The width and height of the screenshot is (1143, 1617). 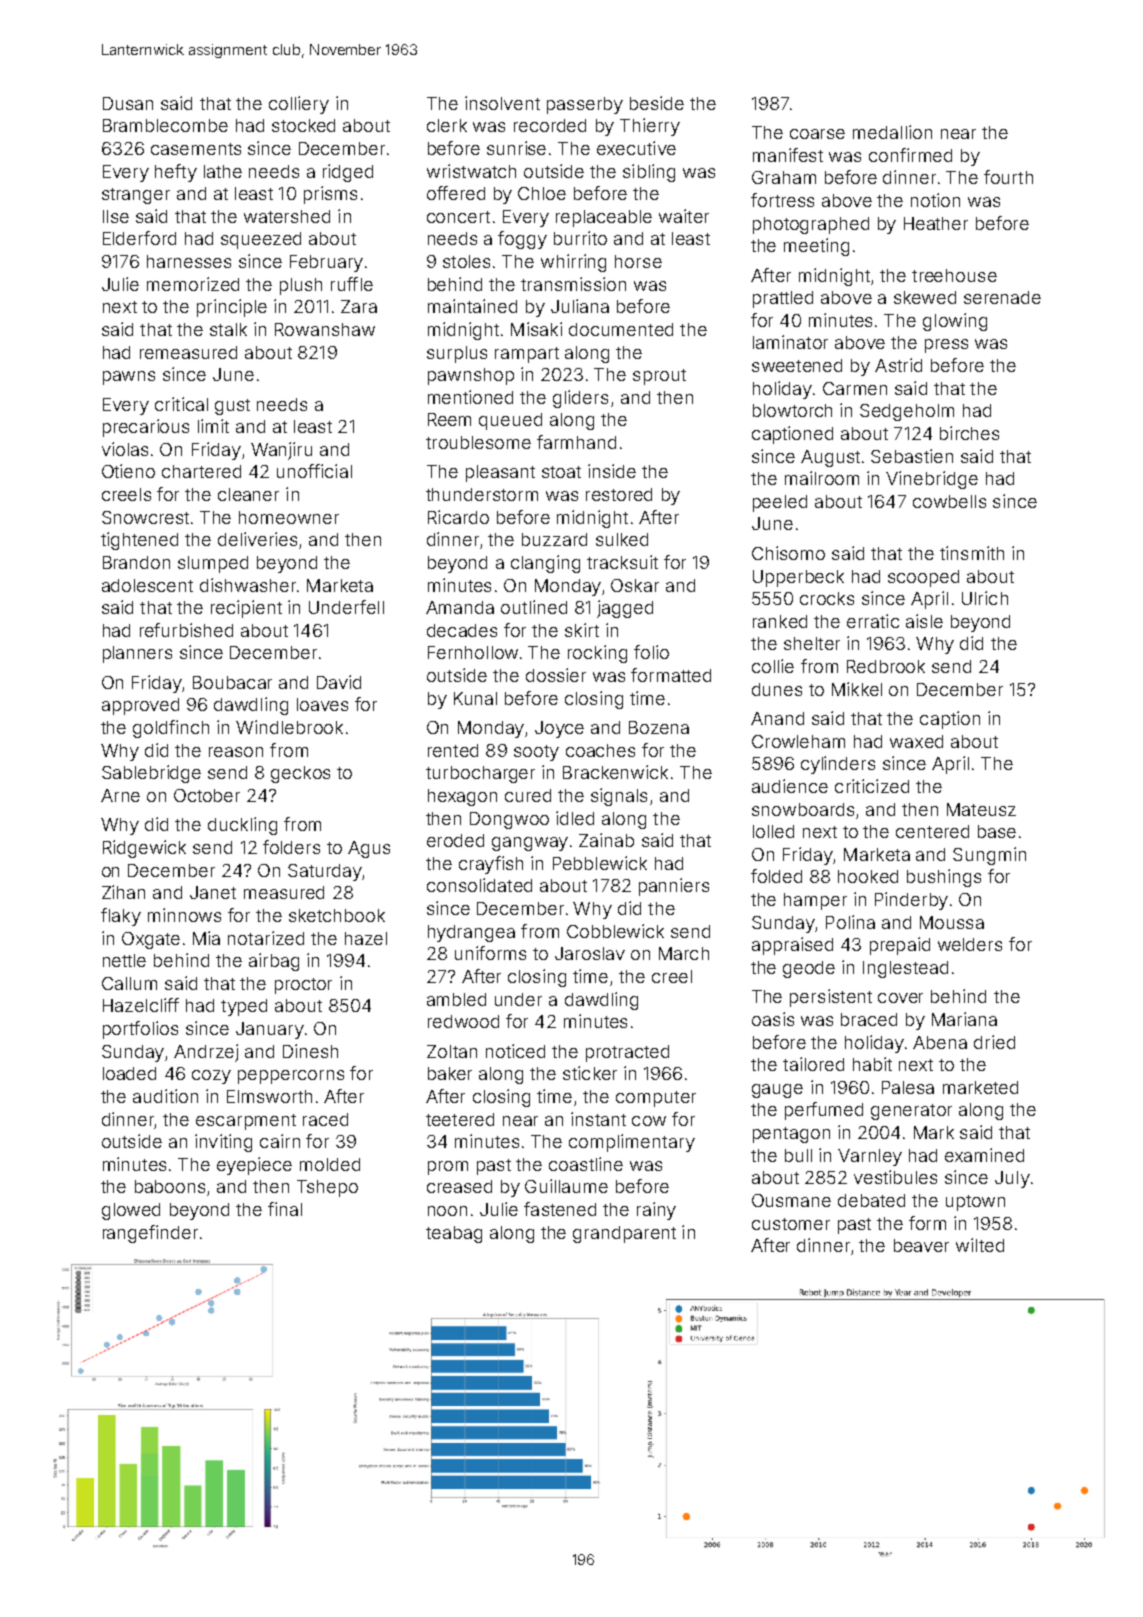 What do you see at coordinates (470, 397) in the screenshot?
I see `mentioned` at bounding box center [470, 397].
